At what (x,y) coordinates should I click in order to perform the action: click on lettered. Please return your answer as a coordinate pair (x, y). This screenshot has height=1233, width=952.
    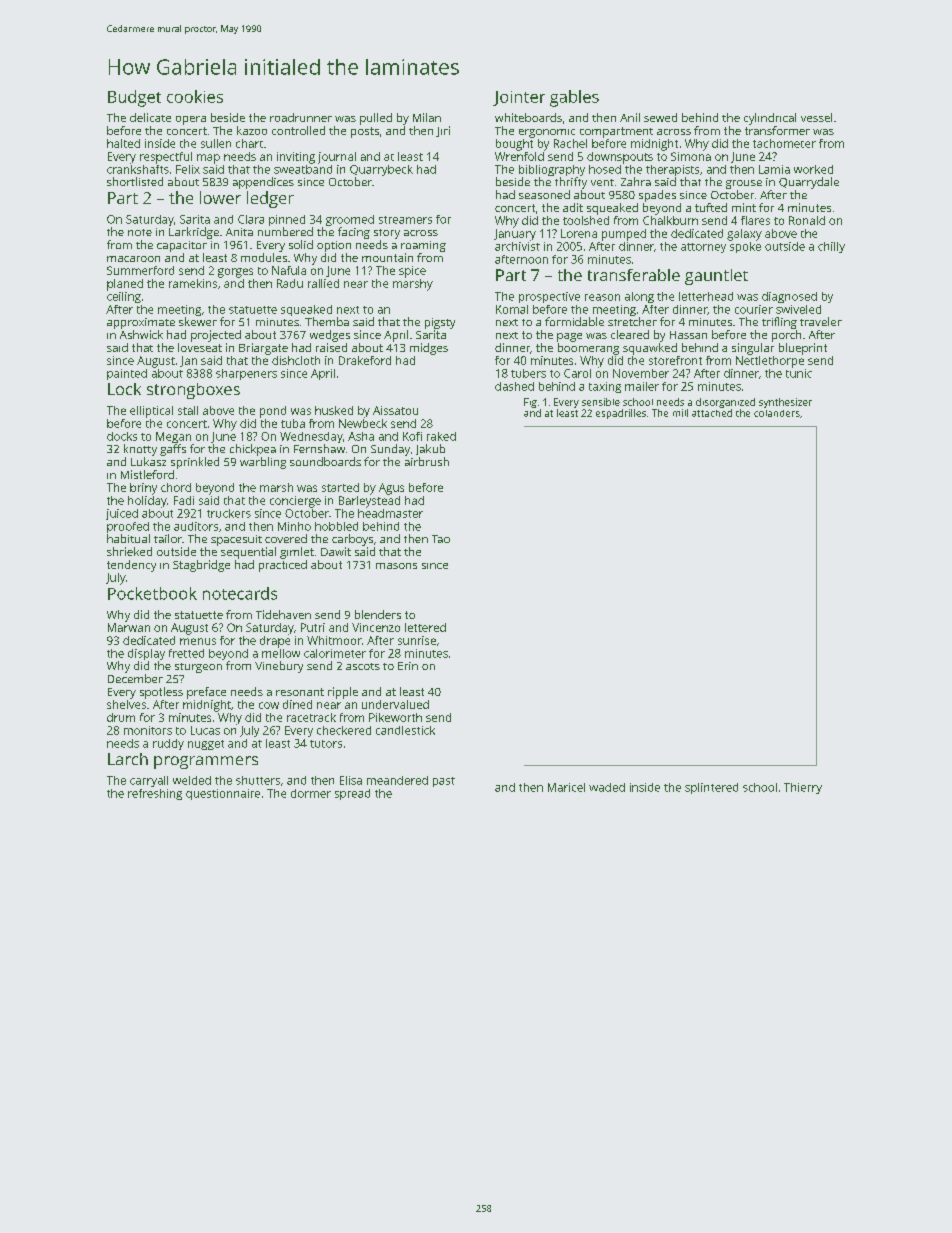
    Looking at the image, I should click on (425, 627).
